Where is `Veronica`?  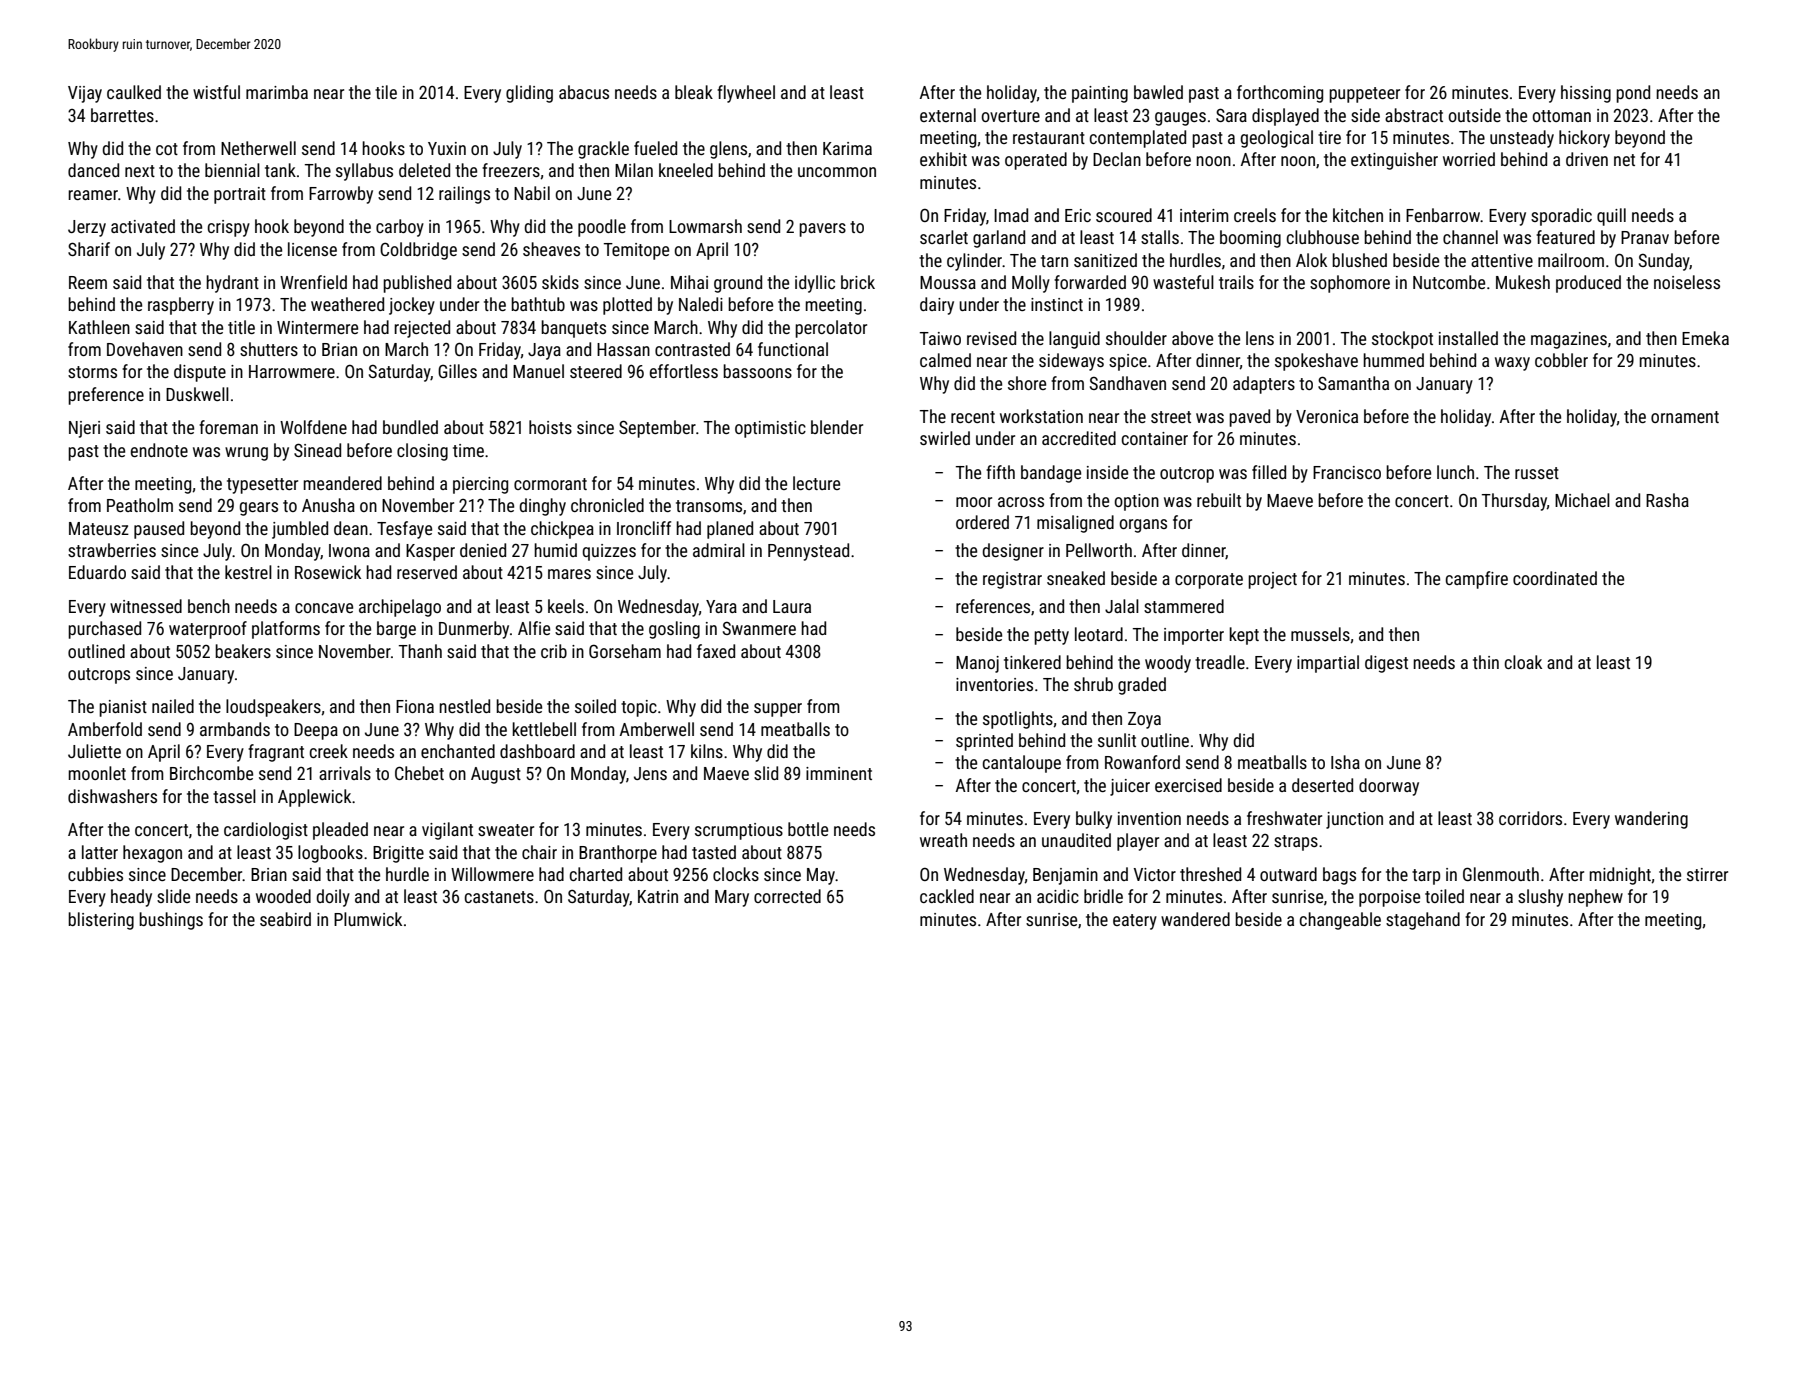 Veronica is located at coordinates (1327, 416).
